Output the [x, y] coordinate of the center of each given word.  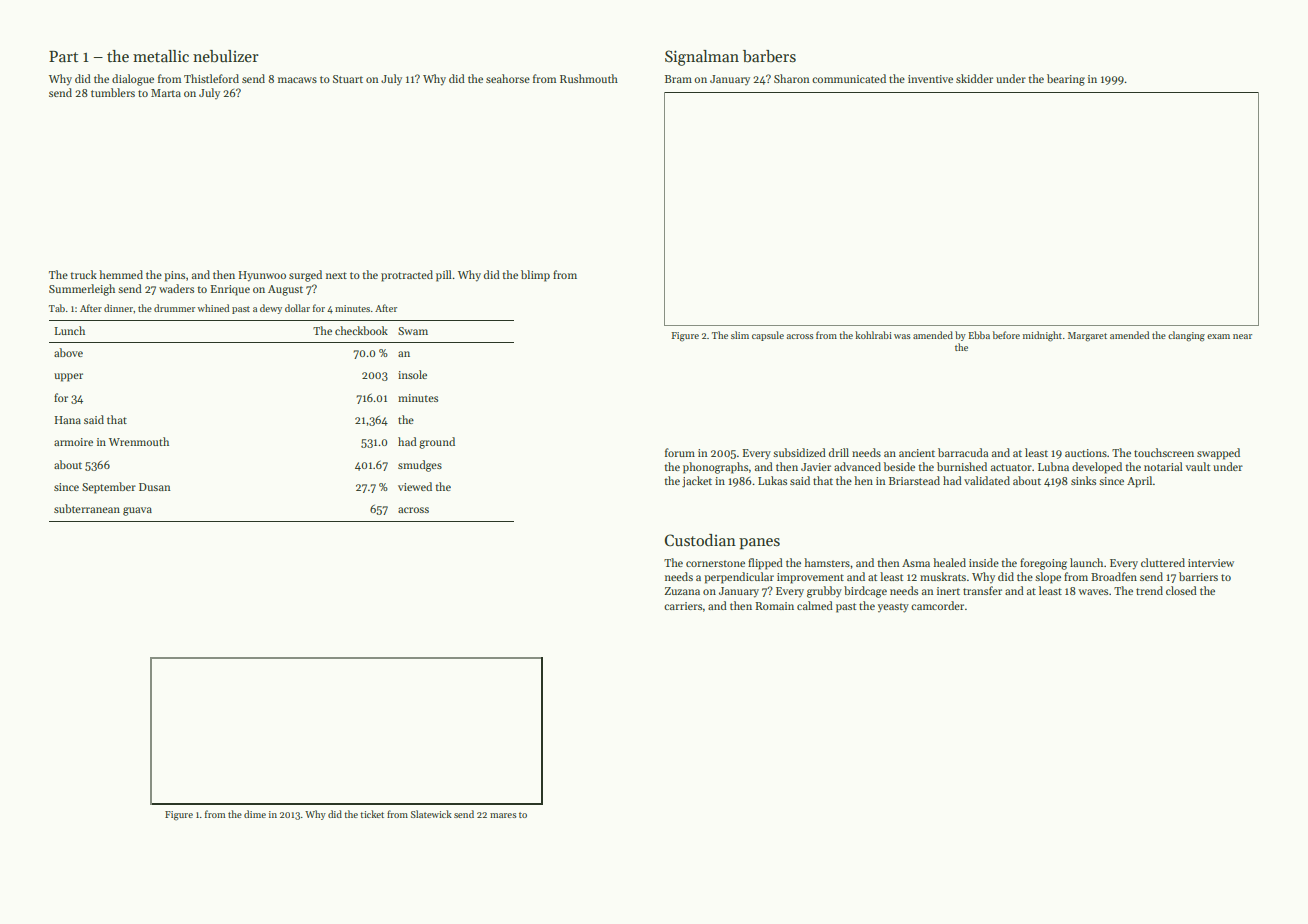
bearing [1066, 80]
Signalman [702, 58]
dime [255, 814]
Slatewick [431, 814]
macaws [297, 80]
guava [137, 511]
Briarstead [914, 480]
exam [1218, 336]
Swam [413, 331]
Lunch [69, 330]
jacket [697, 482]
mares [503, 815]
